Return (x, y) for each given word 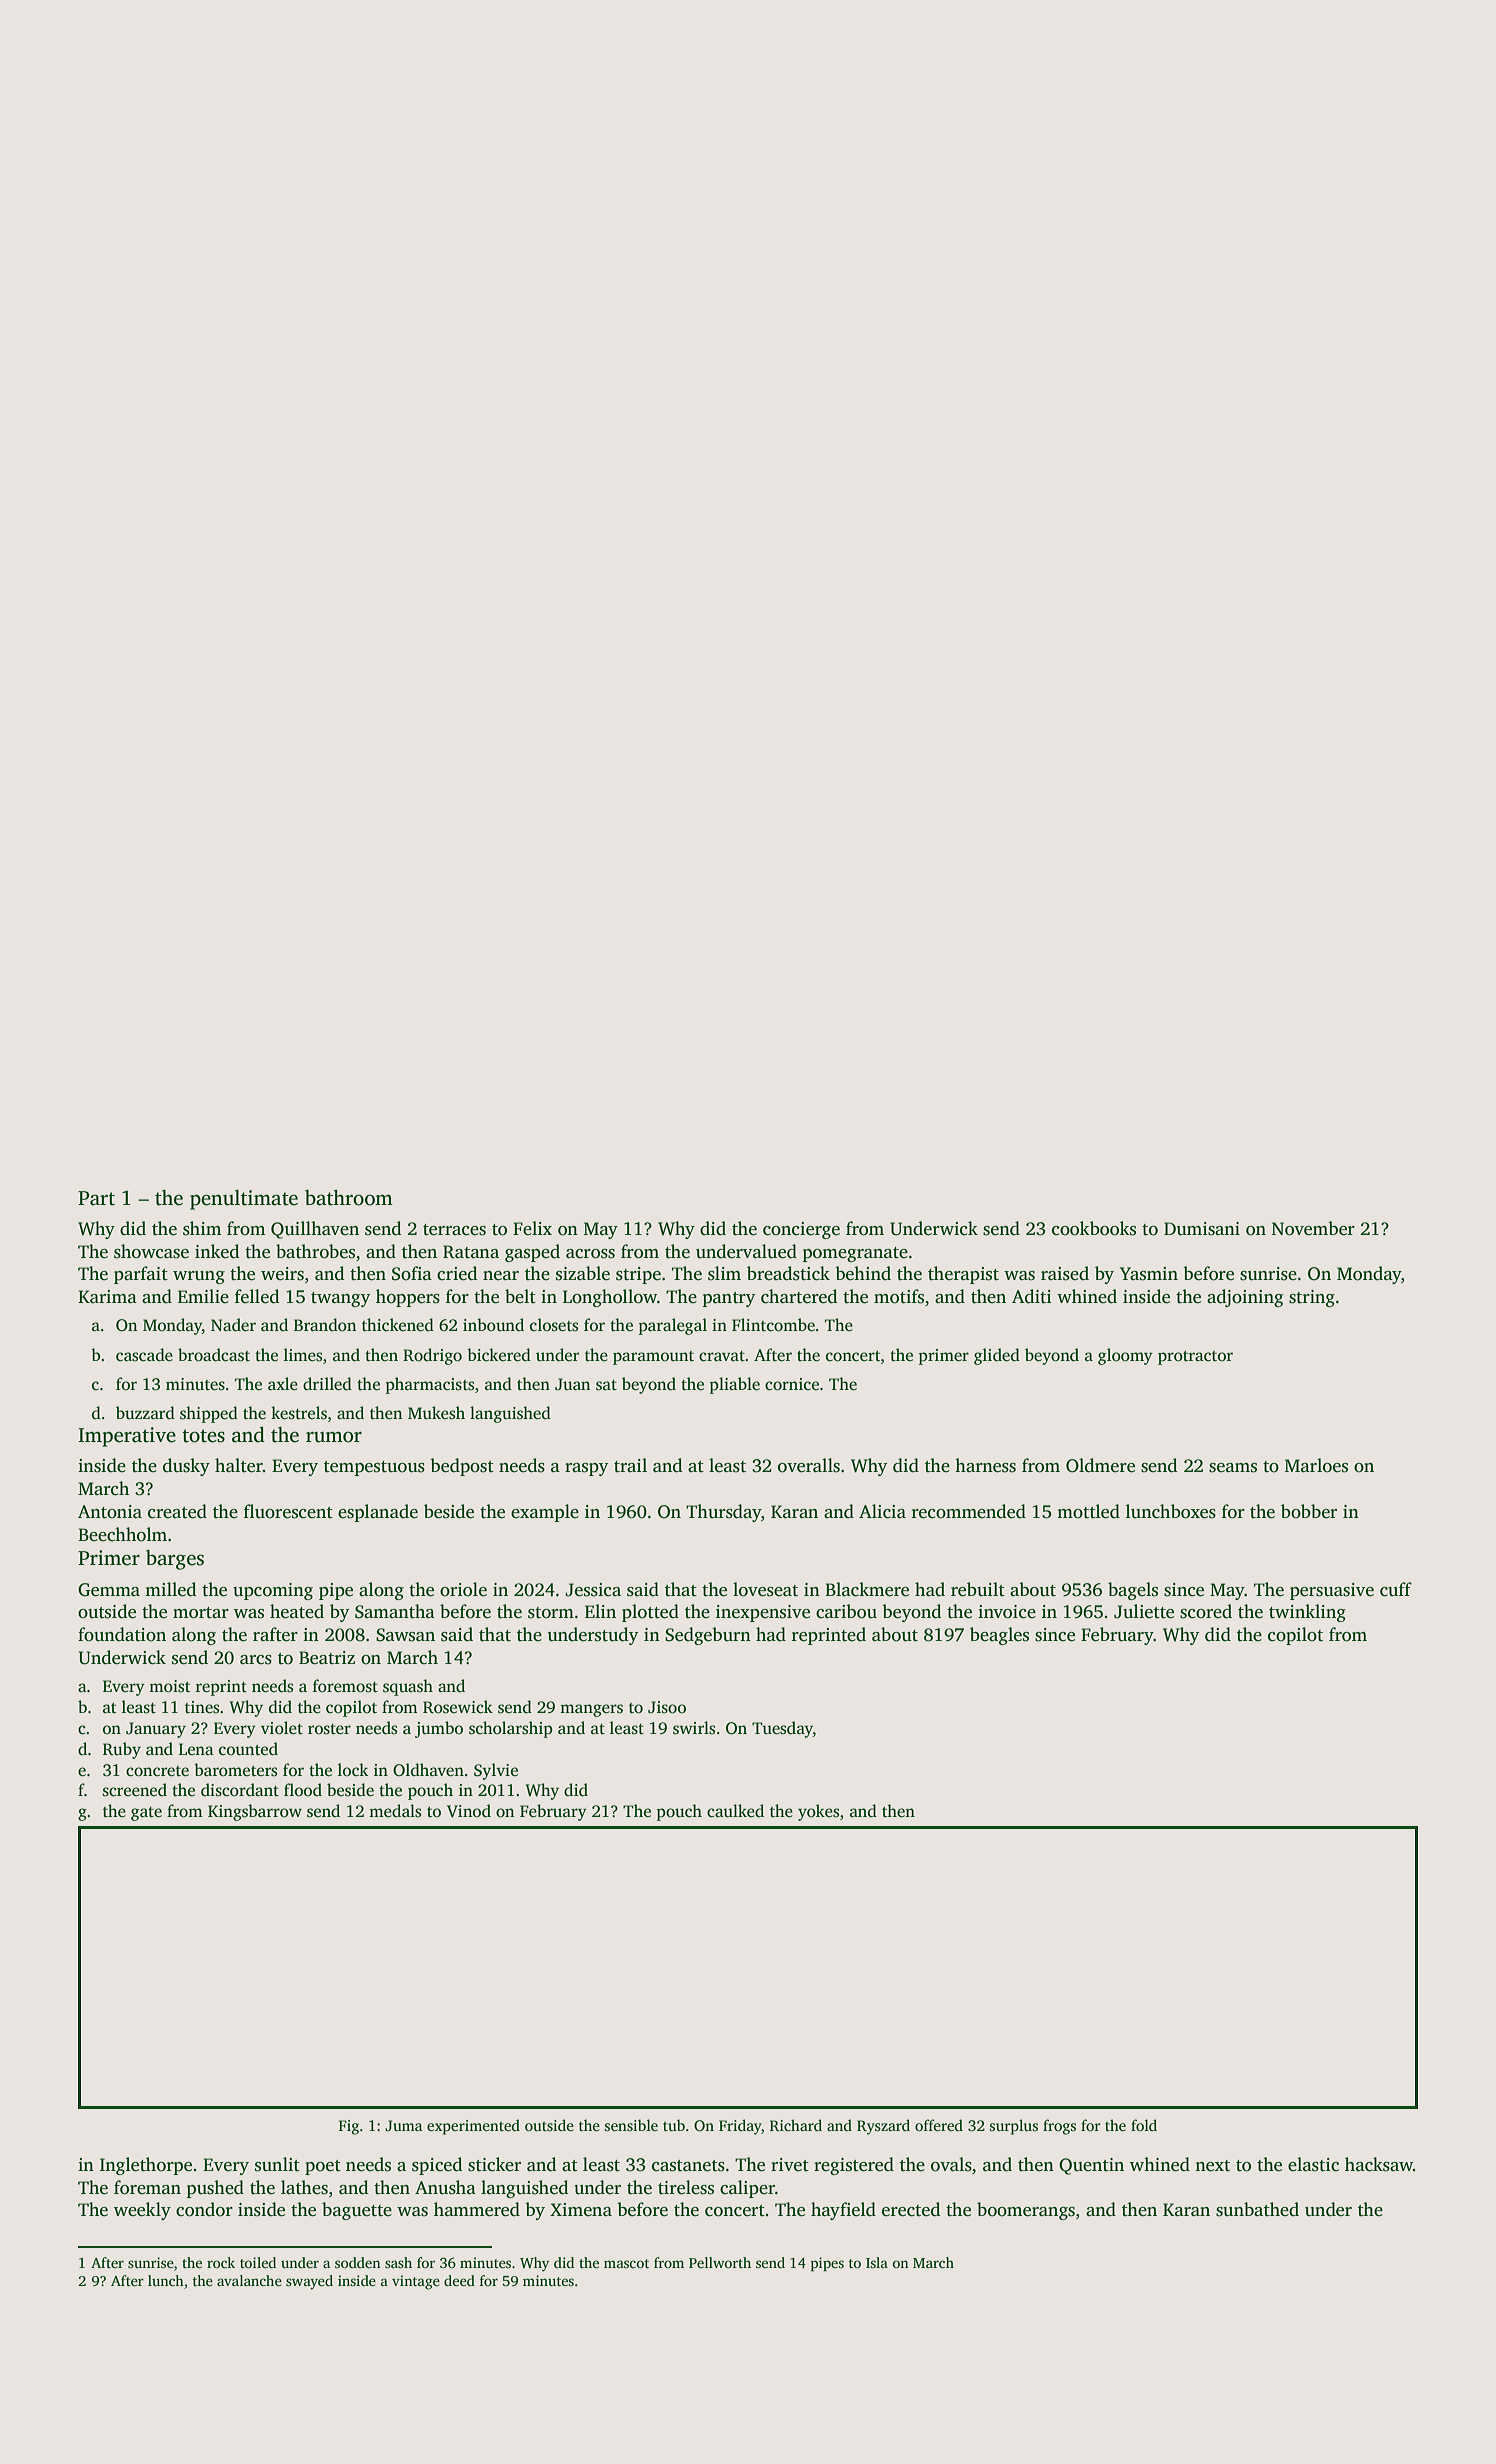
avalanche (249, 2280)
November (1313, 1228)
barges (175, 1560)
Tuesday (782, 1729)
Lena (196, 1749)
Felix (532, 1228)
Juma (403, 2125)
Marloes (1316, 1465)
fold (1144, 2125)
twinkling (1307, 1613)
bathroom (349, 1198)
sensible (631, 2125)
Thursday (723, 1513)
